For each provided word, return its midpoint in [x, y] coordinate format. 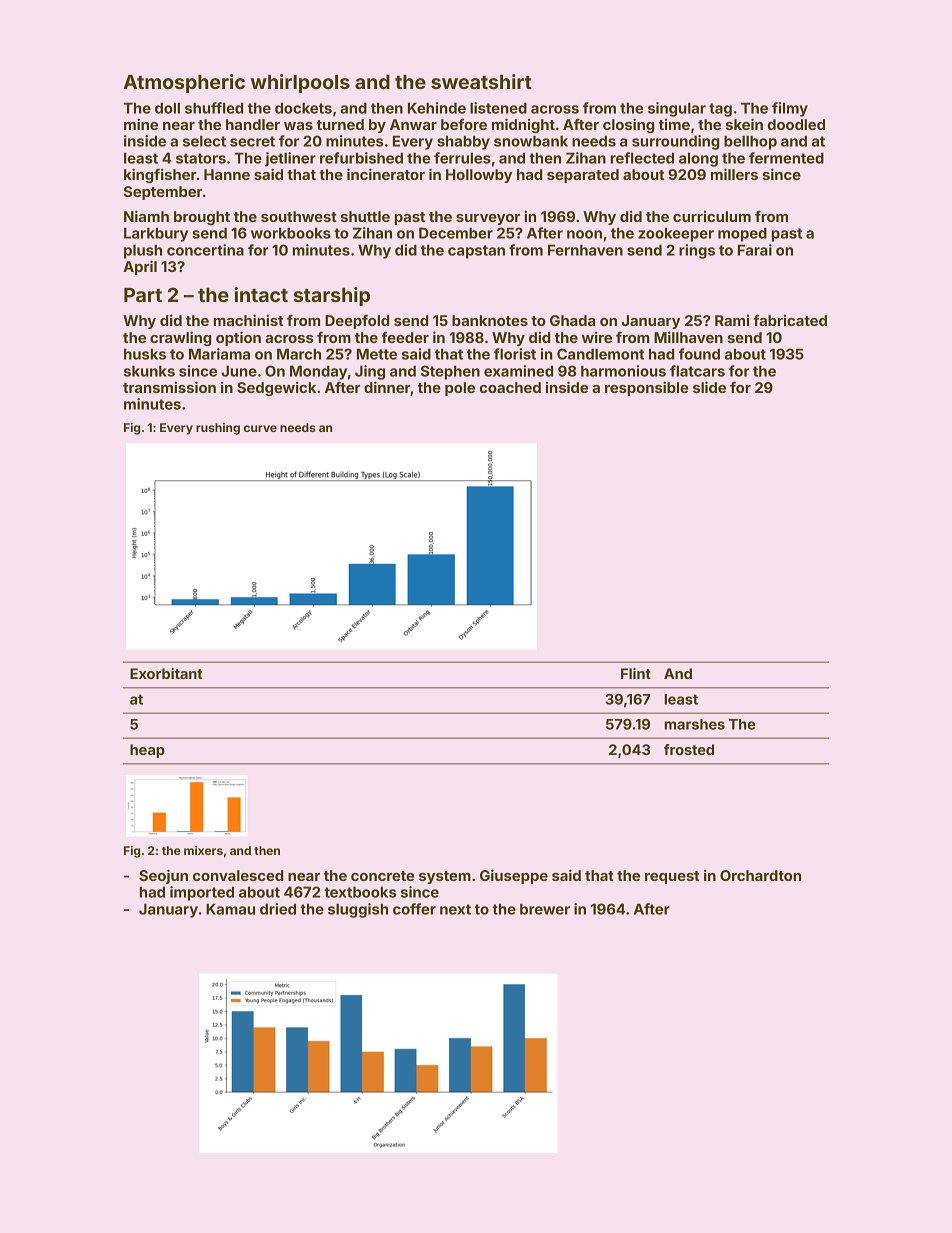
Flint [636, 673]
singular [677, 109]
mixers [203, 850]
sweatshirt [481, 81]
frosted [689, 749]
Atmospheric [184, 83]
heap [147, 751]
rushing [218, 429]
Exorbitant [166, 673]
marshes [694, 724]
